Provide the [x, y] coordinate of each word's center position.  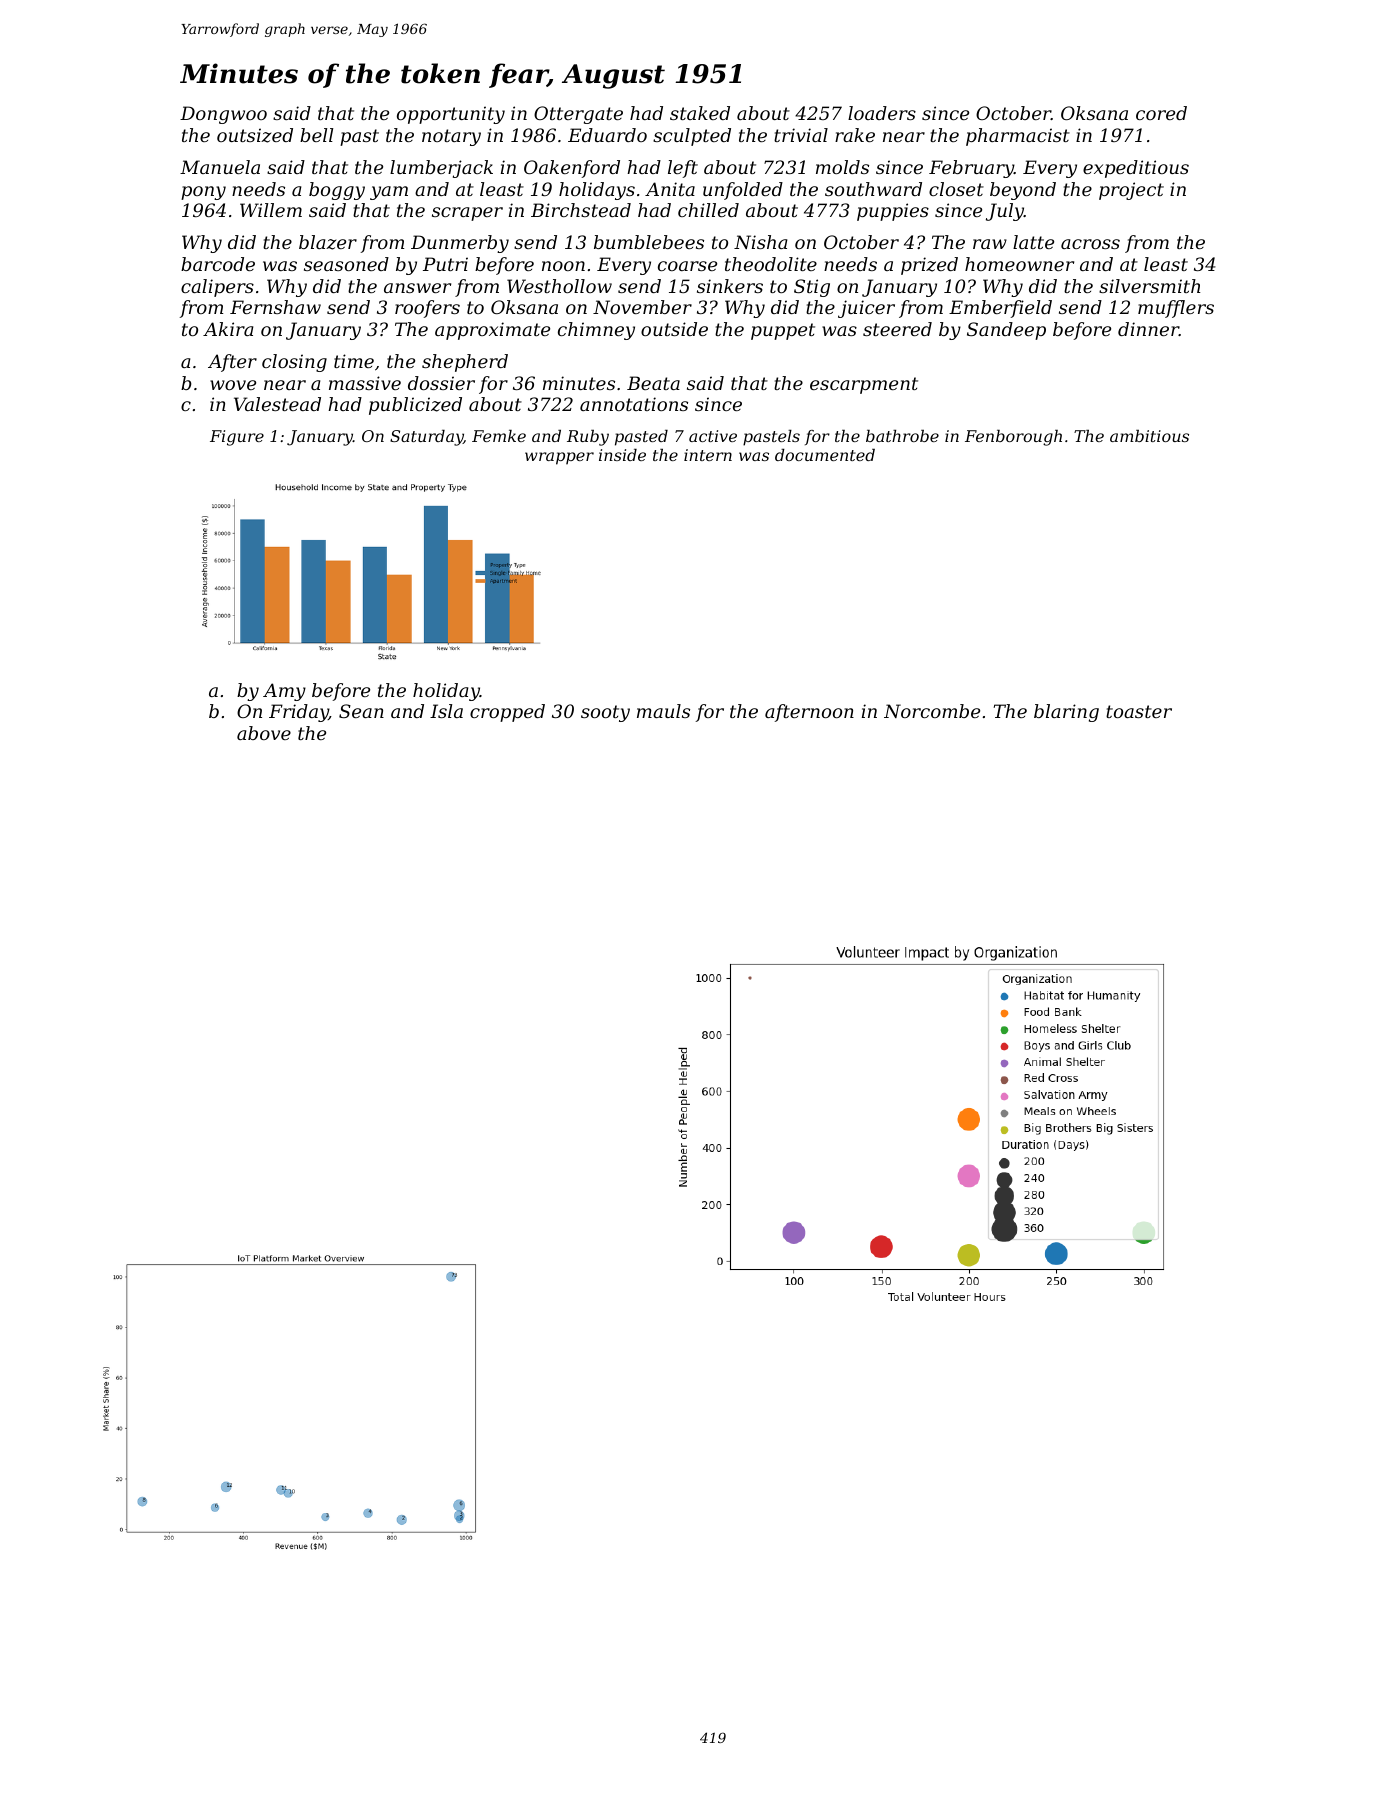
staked [700, 113]
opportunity [451, 115]
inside [622, 455]
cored [1161, 113]
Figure [237, 438]
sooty [605, 713]
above [264, 733]
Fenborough [1013, 438]
